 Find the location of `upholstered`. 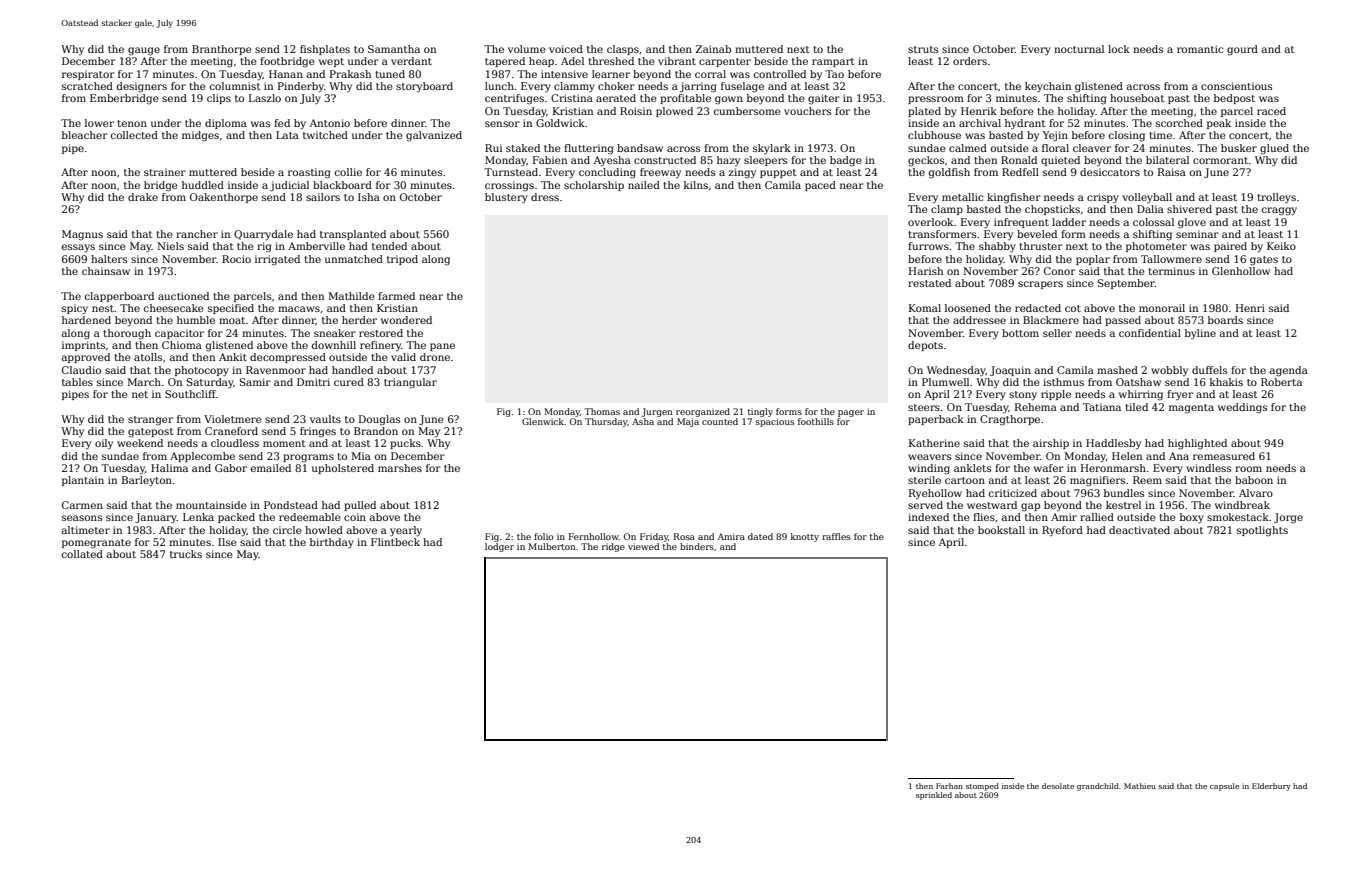

upholstered is located at coordinates (343, 469).
